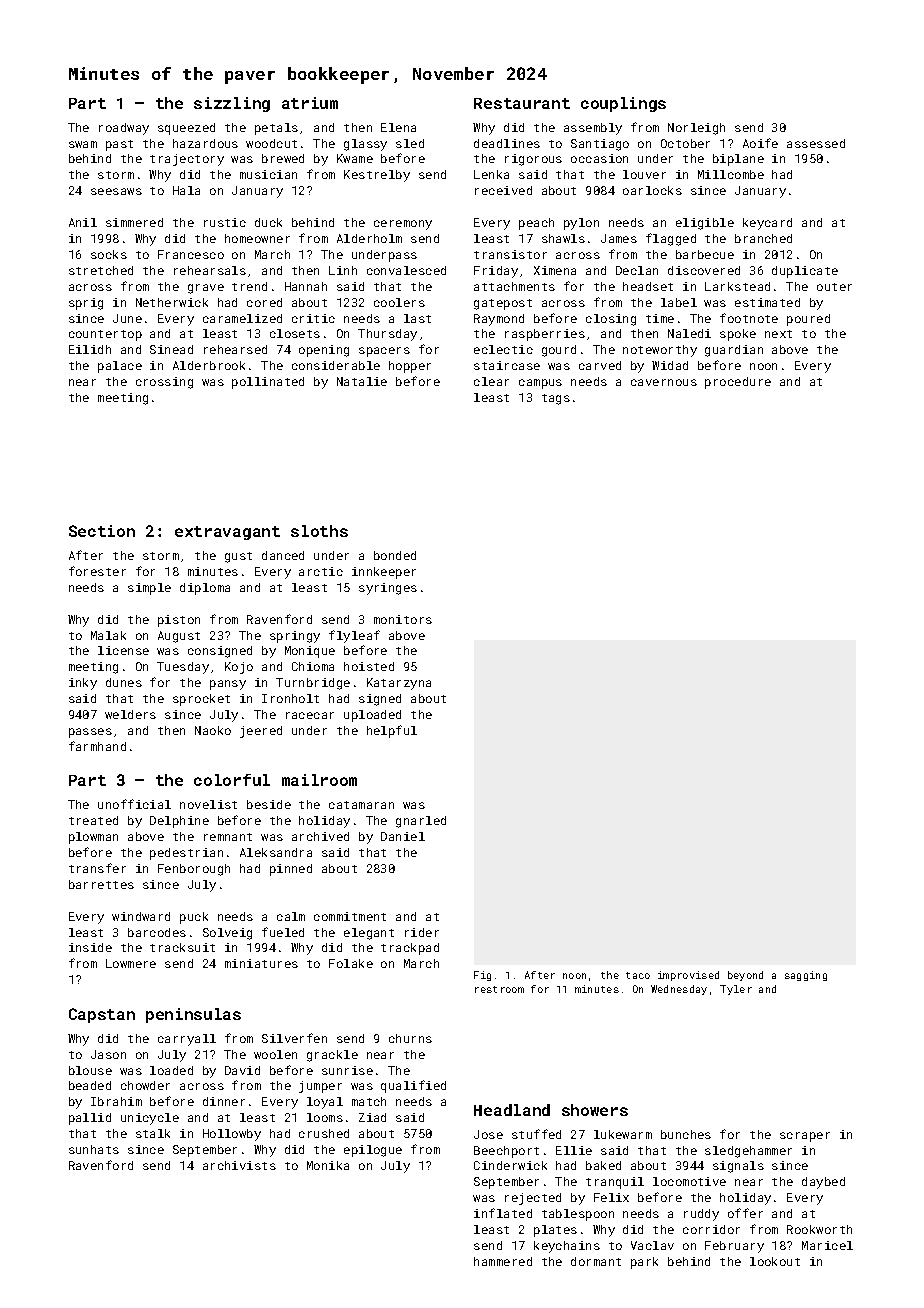 The height and width of the screenshot is (1308, 924). I want to click on gnarled, so click(421, 822).
